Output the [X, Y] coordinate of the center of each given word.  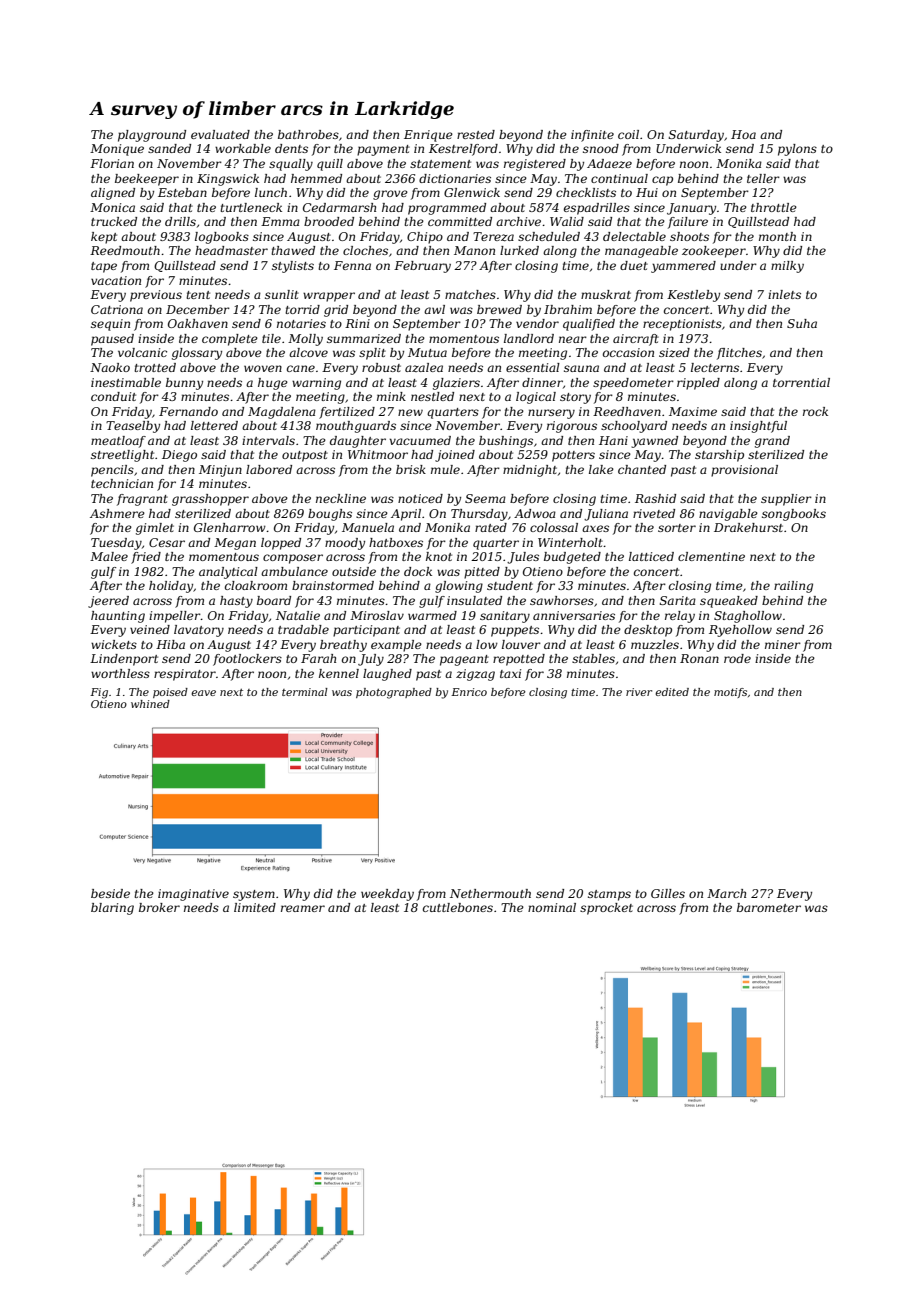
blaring [112, 909]
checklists [586, 192]
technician [122, 483]
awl [434, 309]
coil [628, 134]
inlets [784, 294]
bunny [184, 384]
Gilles [668, 893]
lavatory [199, 631]
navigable [728, 515]
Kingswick [228, 180]
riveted [654, 513]
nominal [552, 907]
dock [418, 571]
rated [491, 527]
